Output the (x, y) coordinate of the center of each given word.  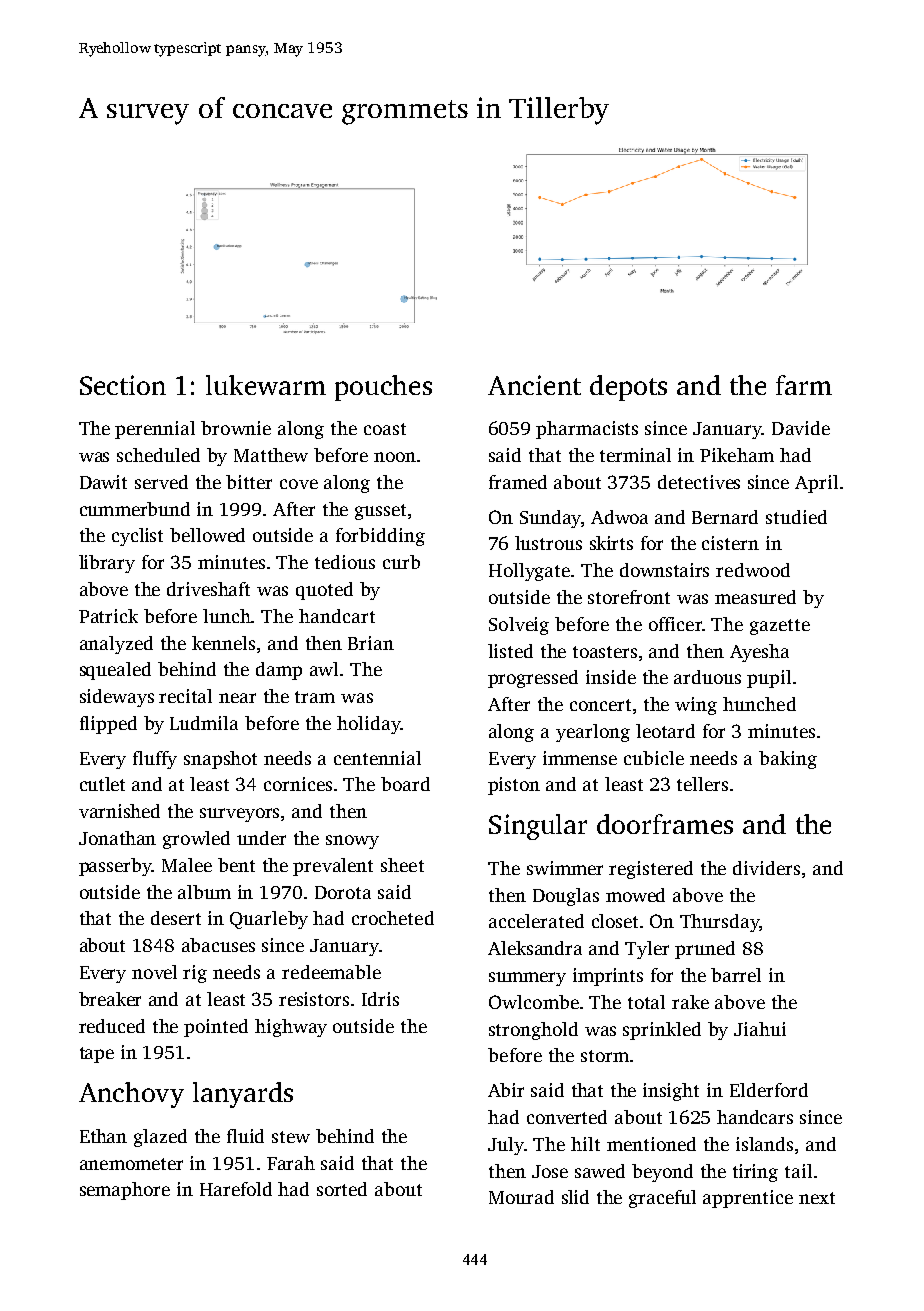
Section (123, 385)
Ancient (534, 385)
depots (628, 388)
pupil (769, 679)
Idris (380, 999)
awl (324, 669)
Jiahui (760, 1029)
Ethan (103, 1136)
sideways (117, 698)
